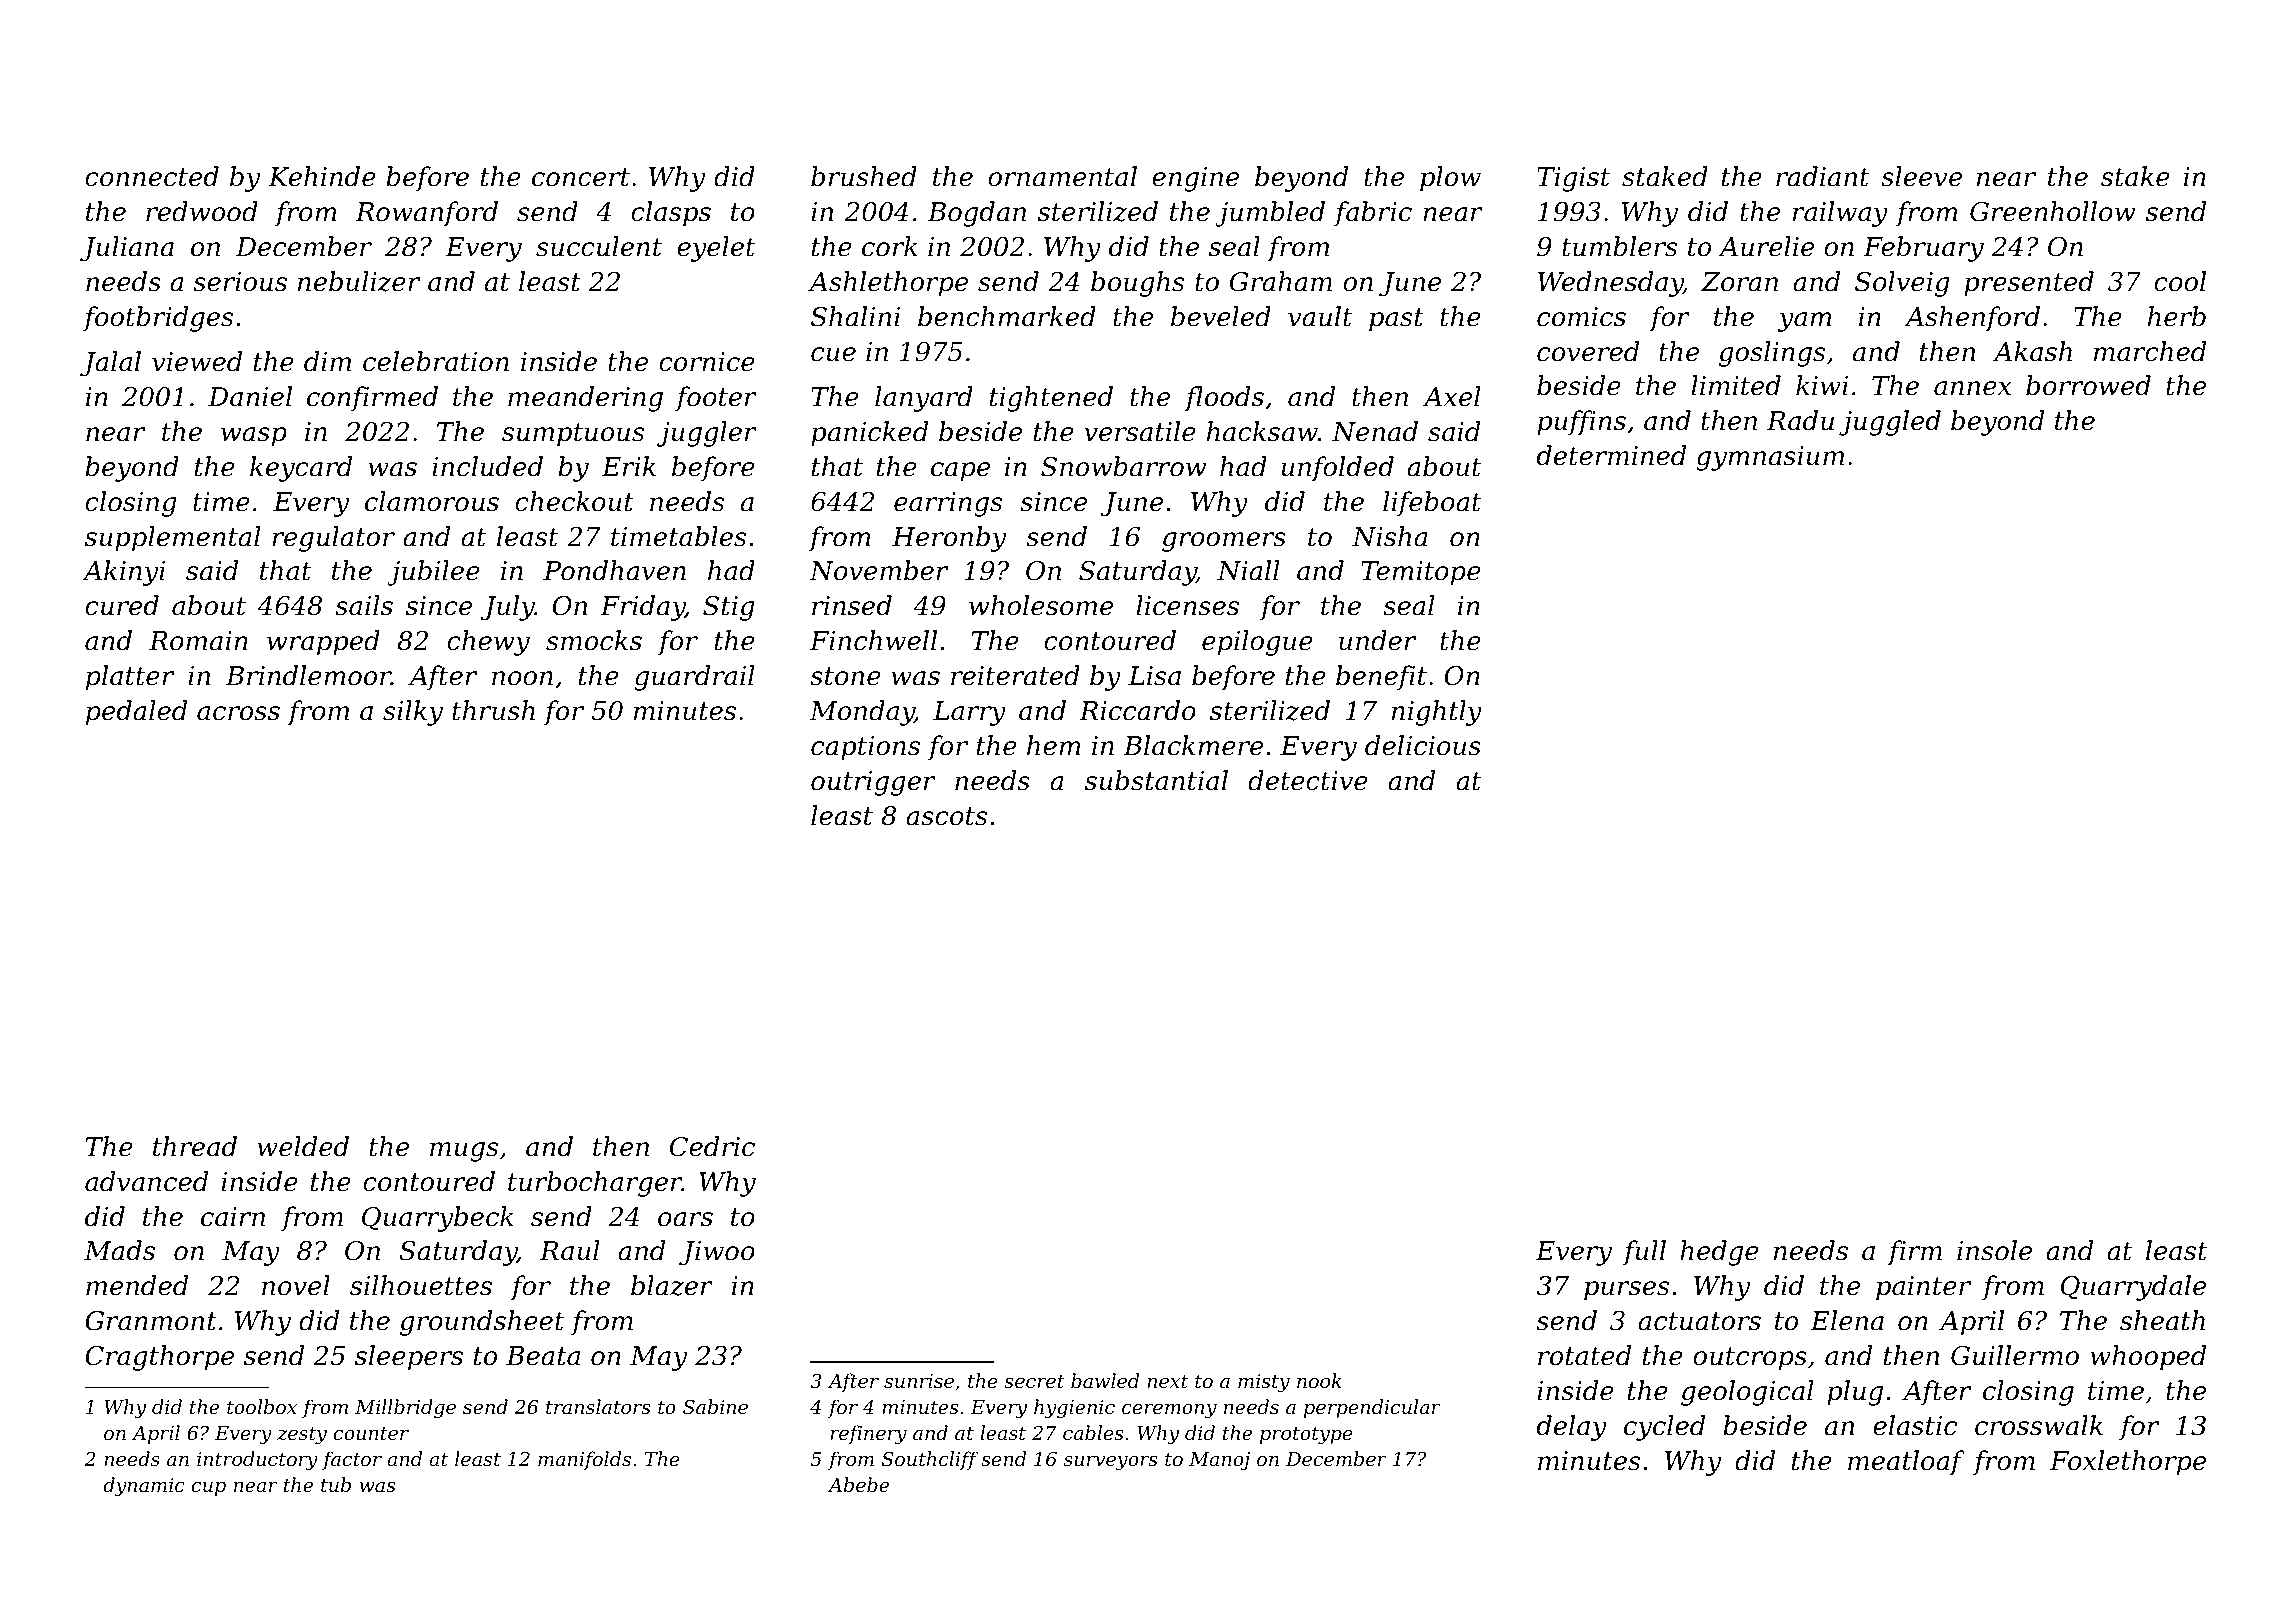 The height and width of the screenshot is (1620, 2292). What do you see at coordinates (1423, 745) in the screenshot?
I see `delicious` at bounding box center [1423, 745].
